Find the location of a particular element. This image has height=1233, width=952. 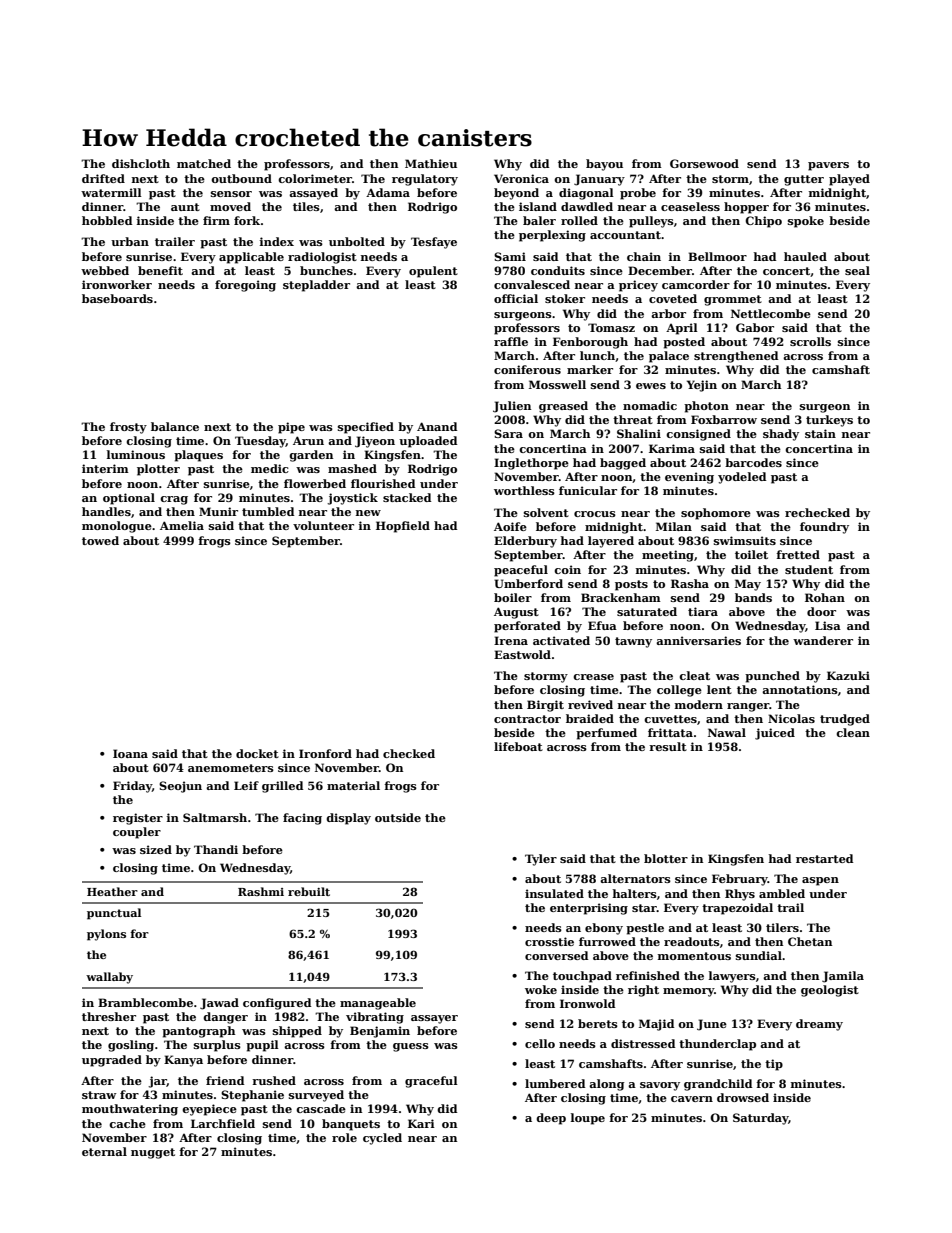

turkeys is located at coordinates (829, 421).
